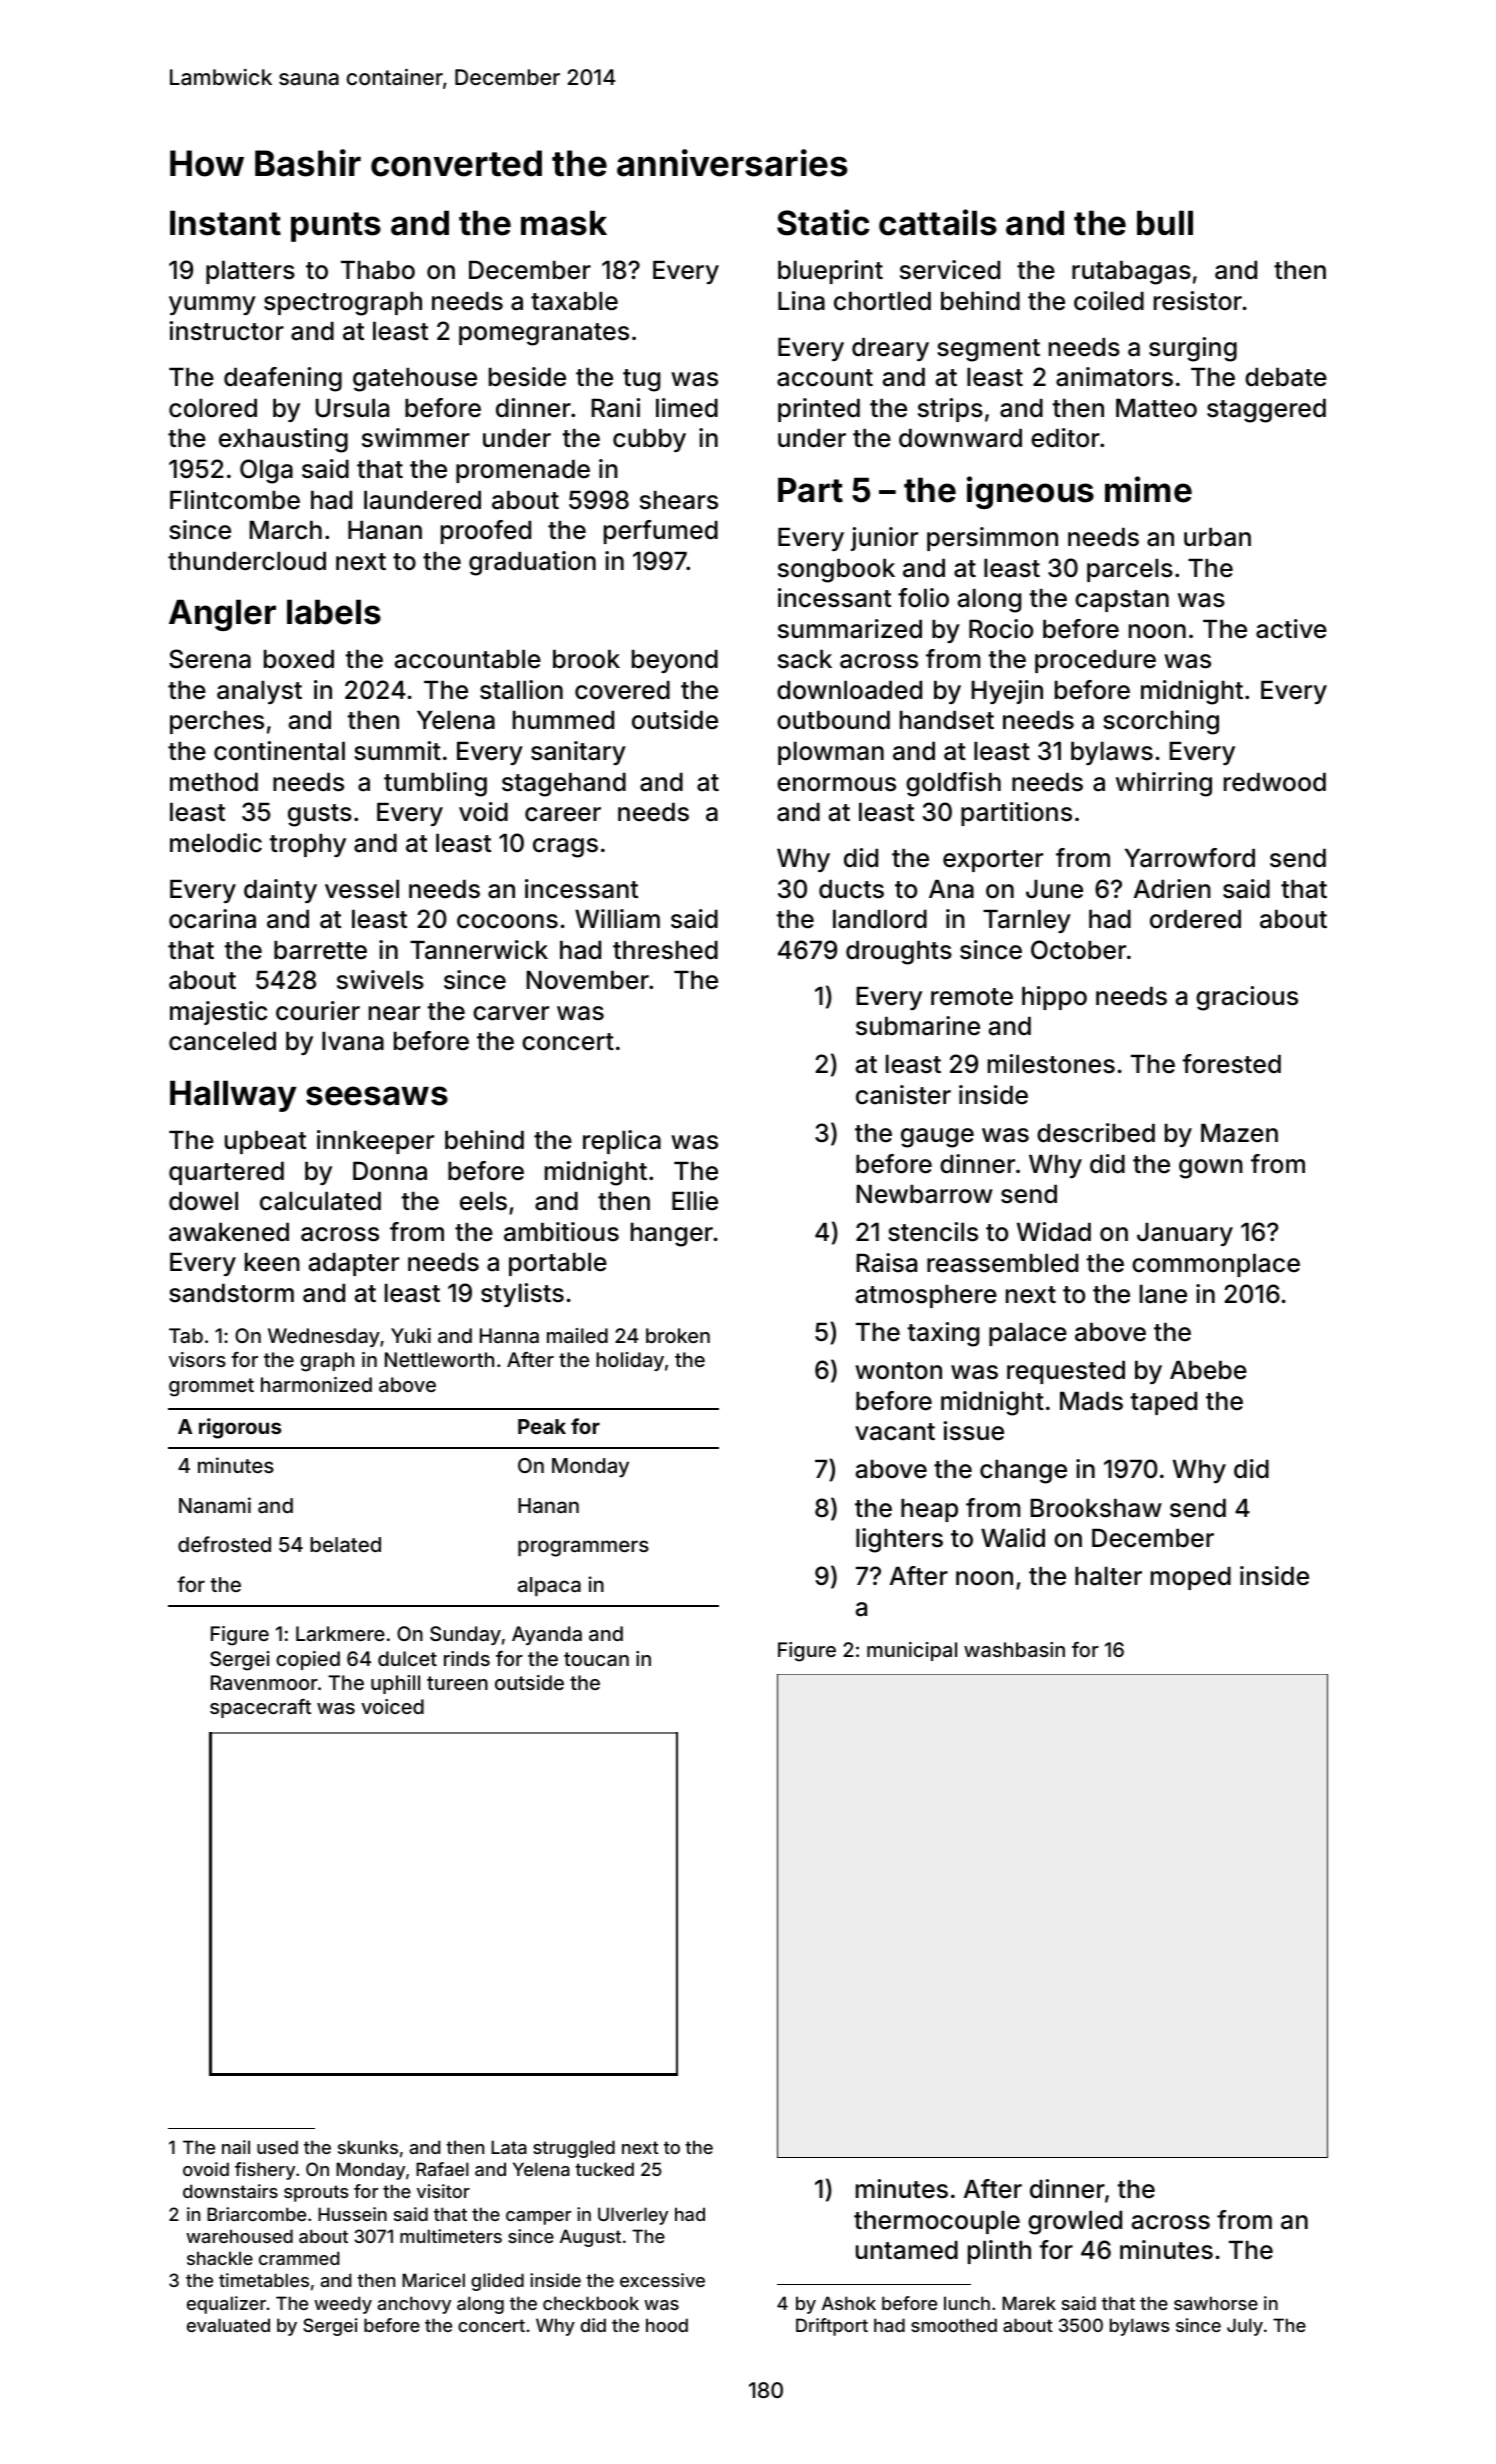 This screenshot has width=1496, height=2464. Describe the element at coordinates (213, 408) in the screenshot. I see `colored` at that location.
